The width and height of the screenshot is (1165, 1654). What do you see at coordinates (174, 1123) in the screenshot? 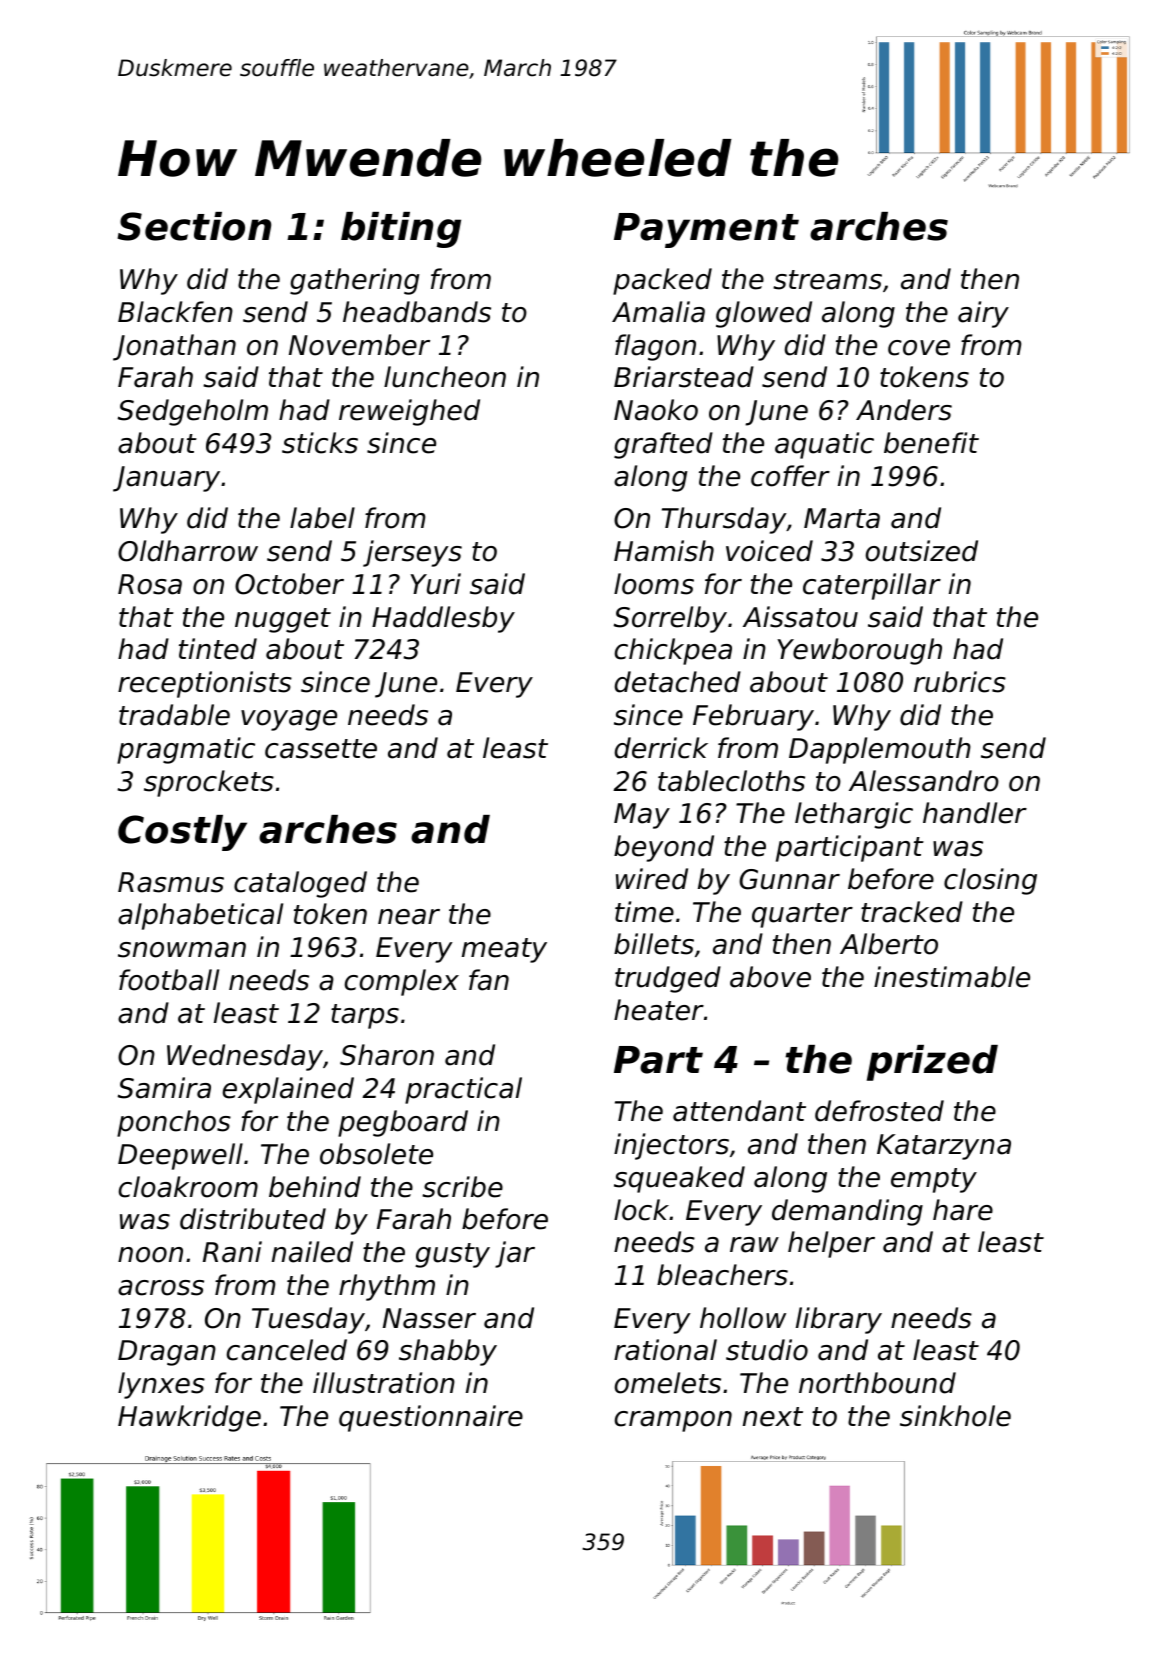
I see `ponchos` at bounding box center [174, 1123].
